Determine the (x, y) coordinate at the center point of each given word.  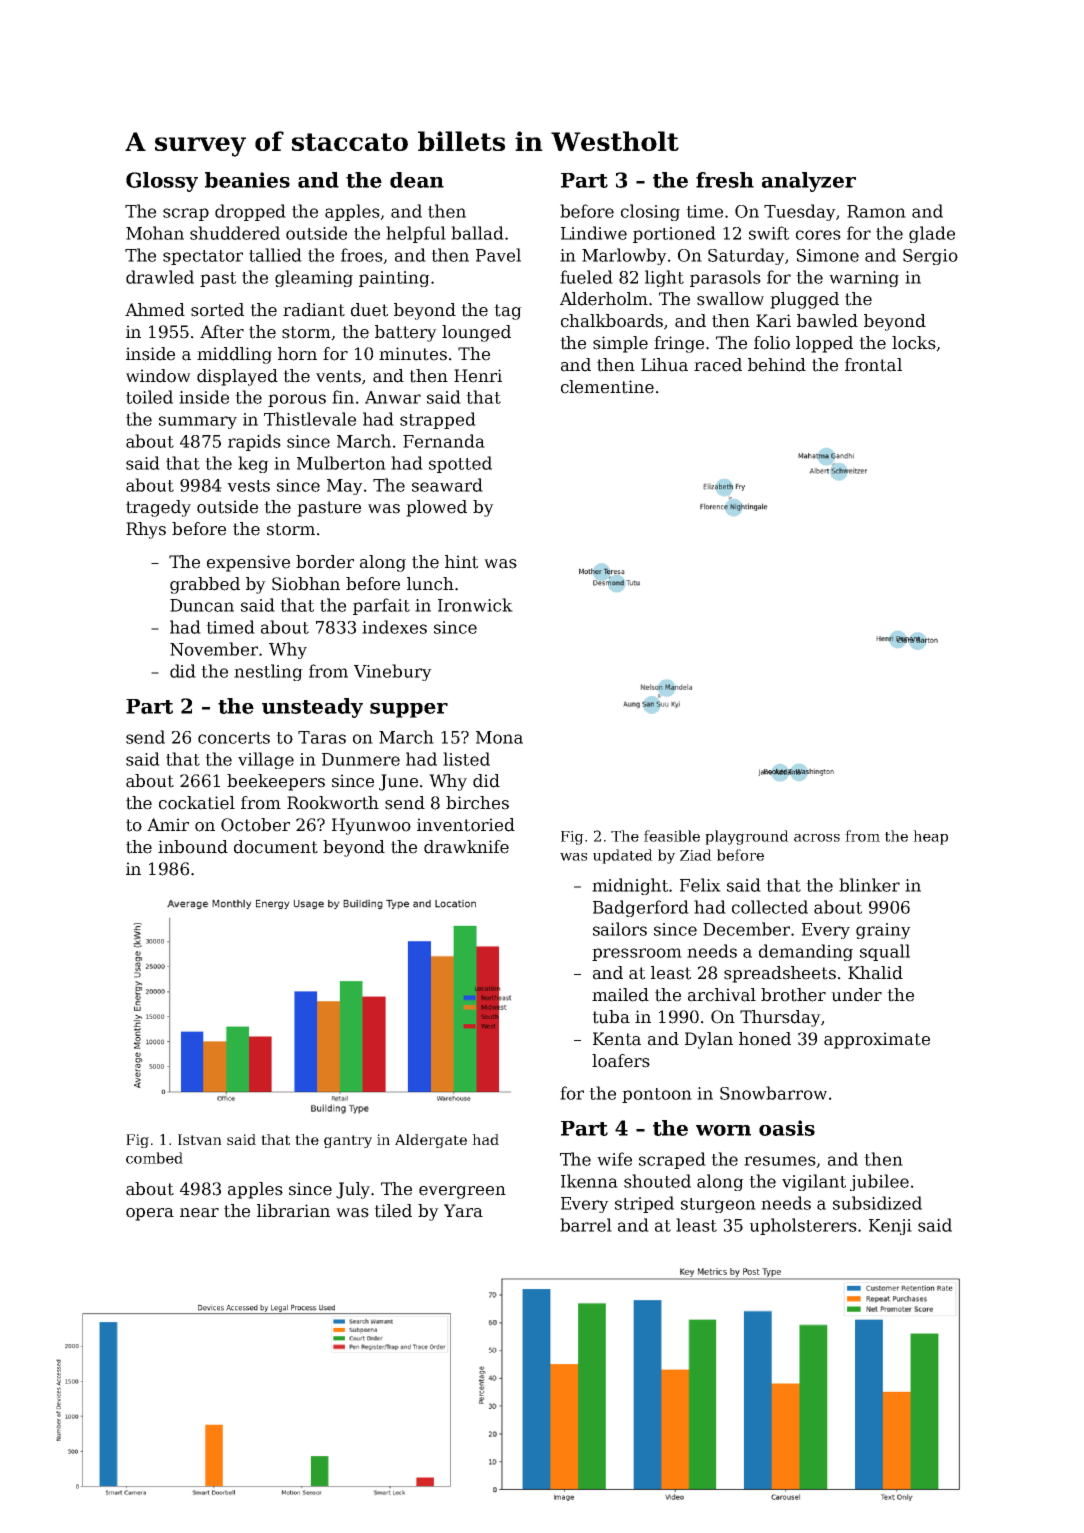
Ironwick (475, 605)
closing (650, 212)
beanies (247, 180)
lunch (430, 584)
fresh (725, 180)
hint (461, 562)
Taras (322, 737)
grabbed (205, 585)
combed (154, 1158)
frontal (873, 365)
